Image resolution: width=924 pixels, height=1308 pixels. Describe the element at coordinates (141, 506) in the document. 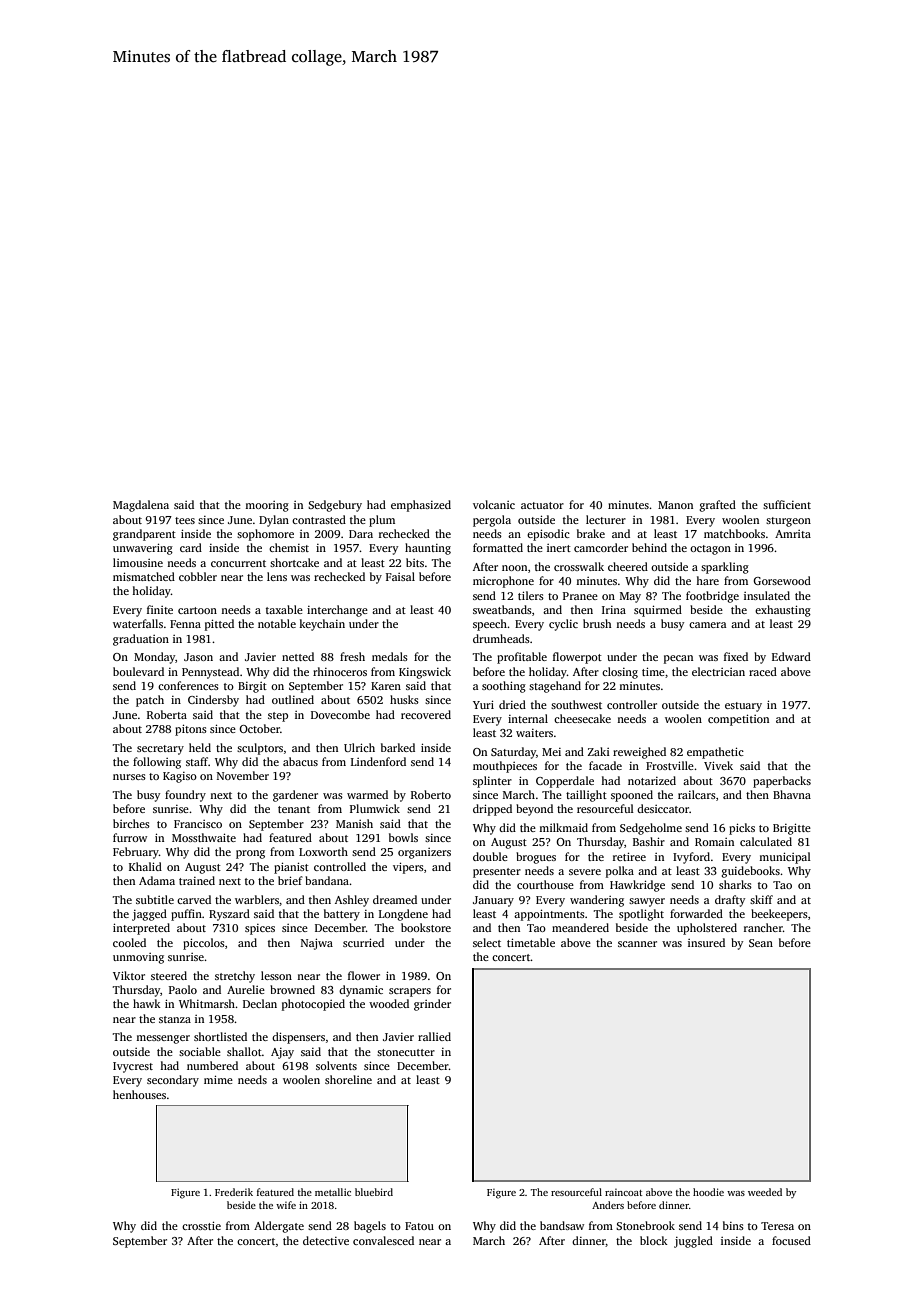

I see `Magdalena` at that location.
